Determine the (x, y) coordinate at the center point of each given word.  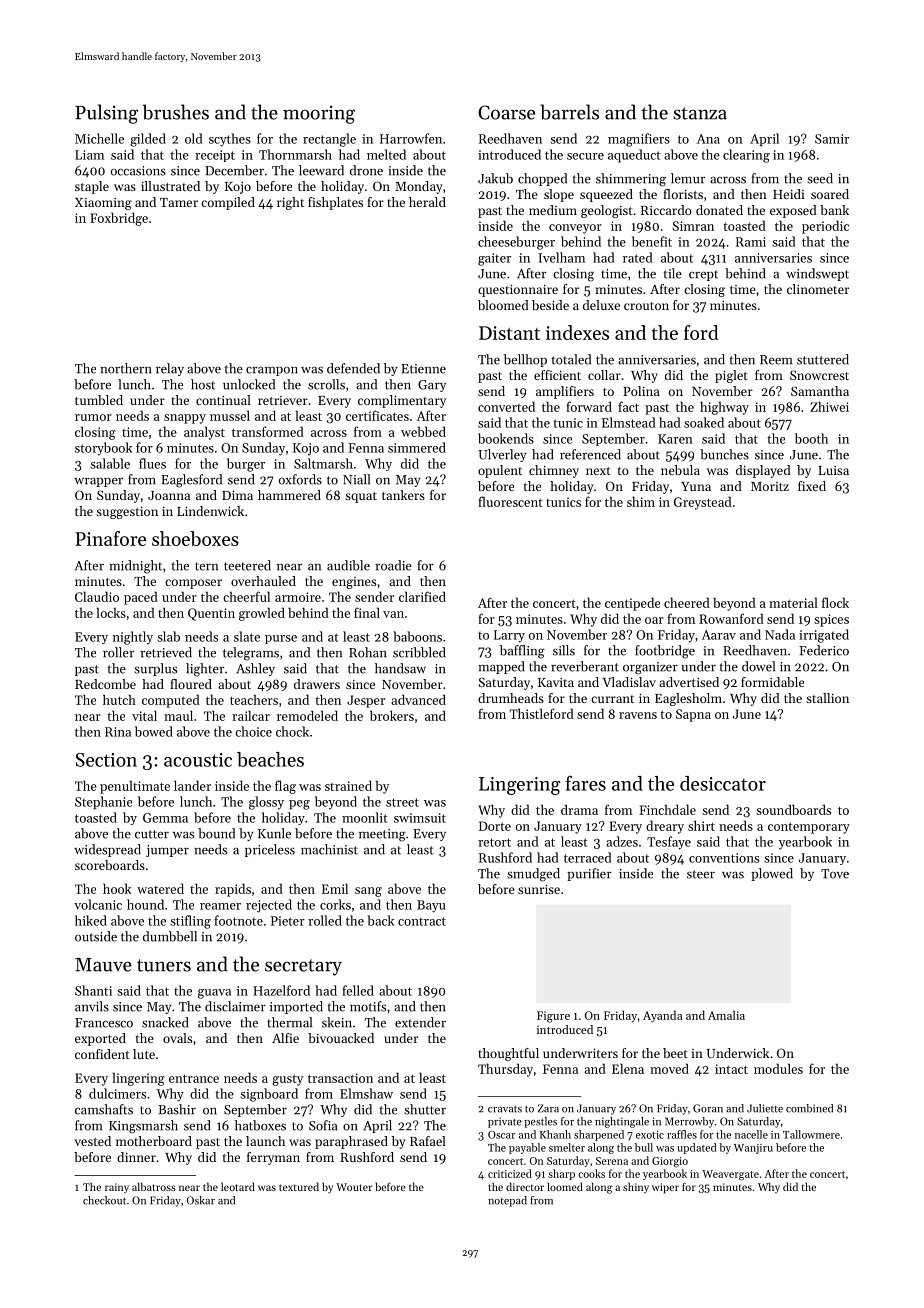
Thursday (505, 1070)
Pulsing (106, 114)
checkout (104, 1200)
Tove (835, 874)
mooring (319, 114)
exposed (793, 211)
